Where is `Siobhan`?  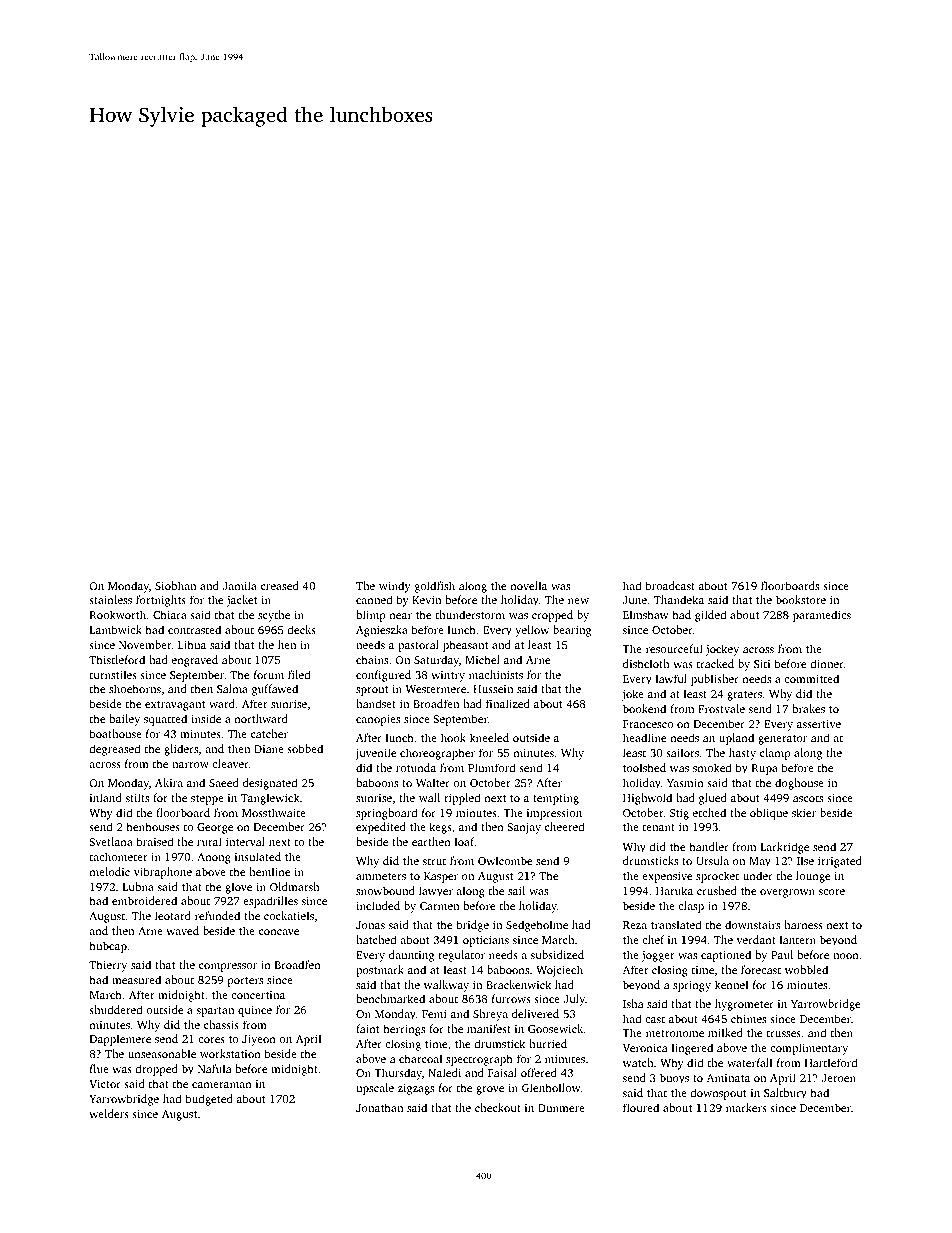
Siobhan is located at coordinates (175, 585).
